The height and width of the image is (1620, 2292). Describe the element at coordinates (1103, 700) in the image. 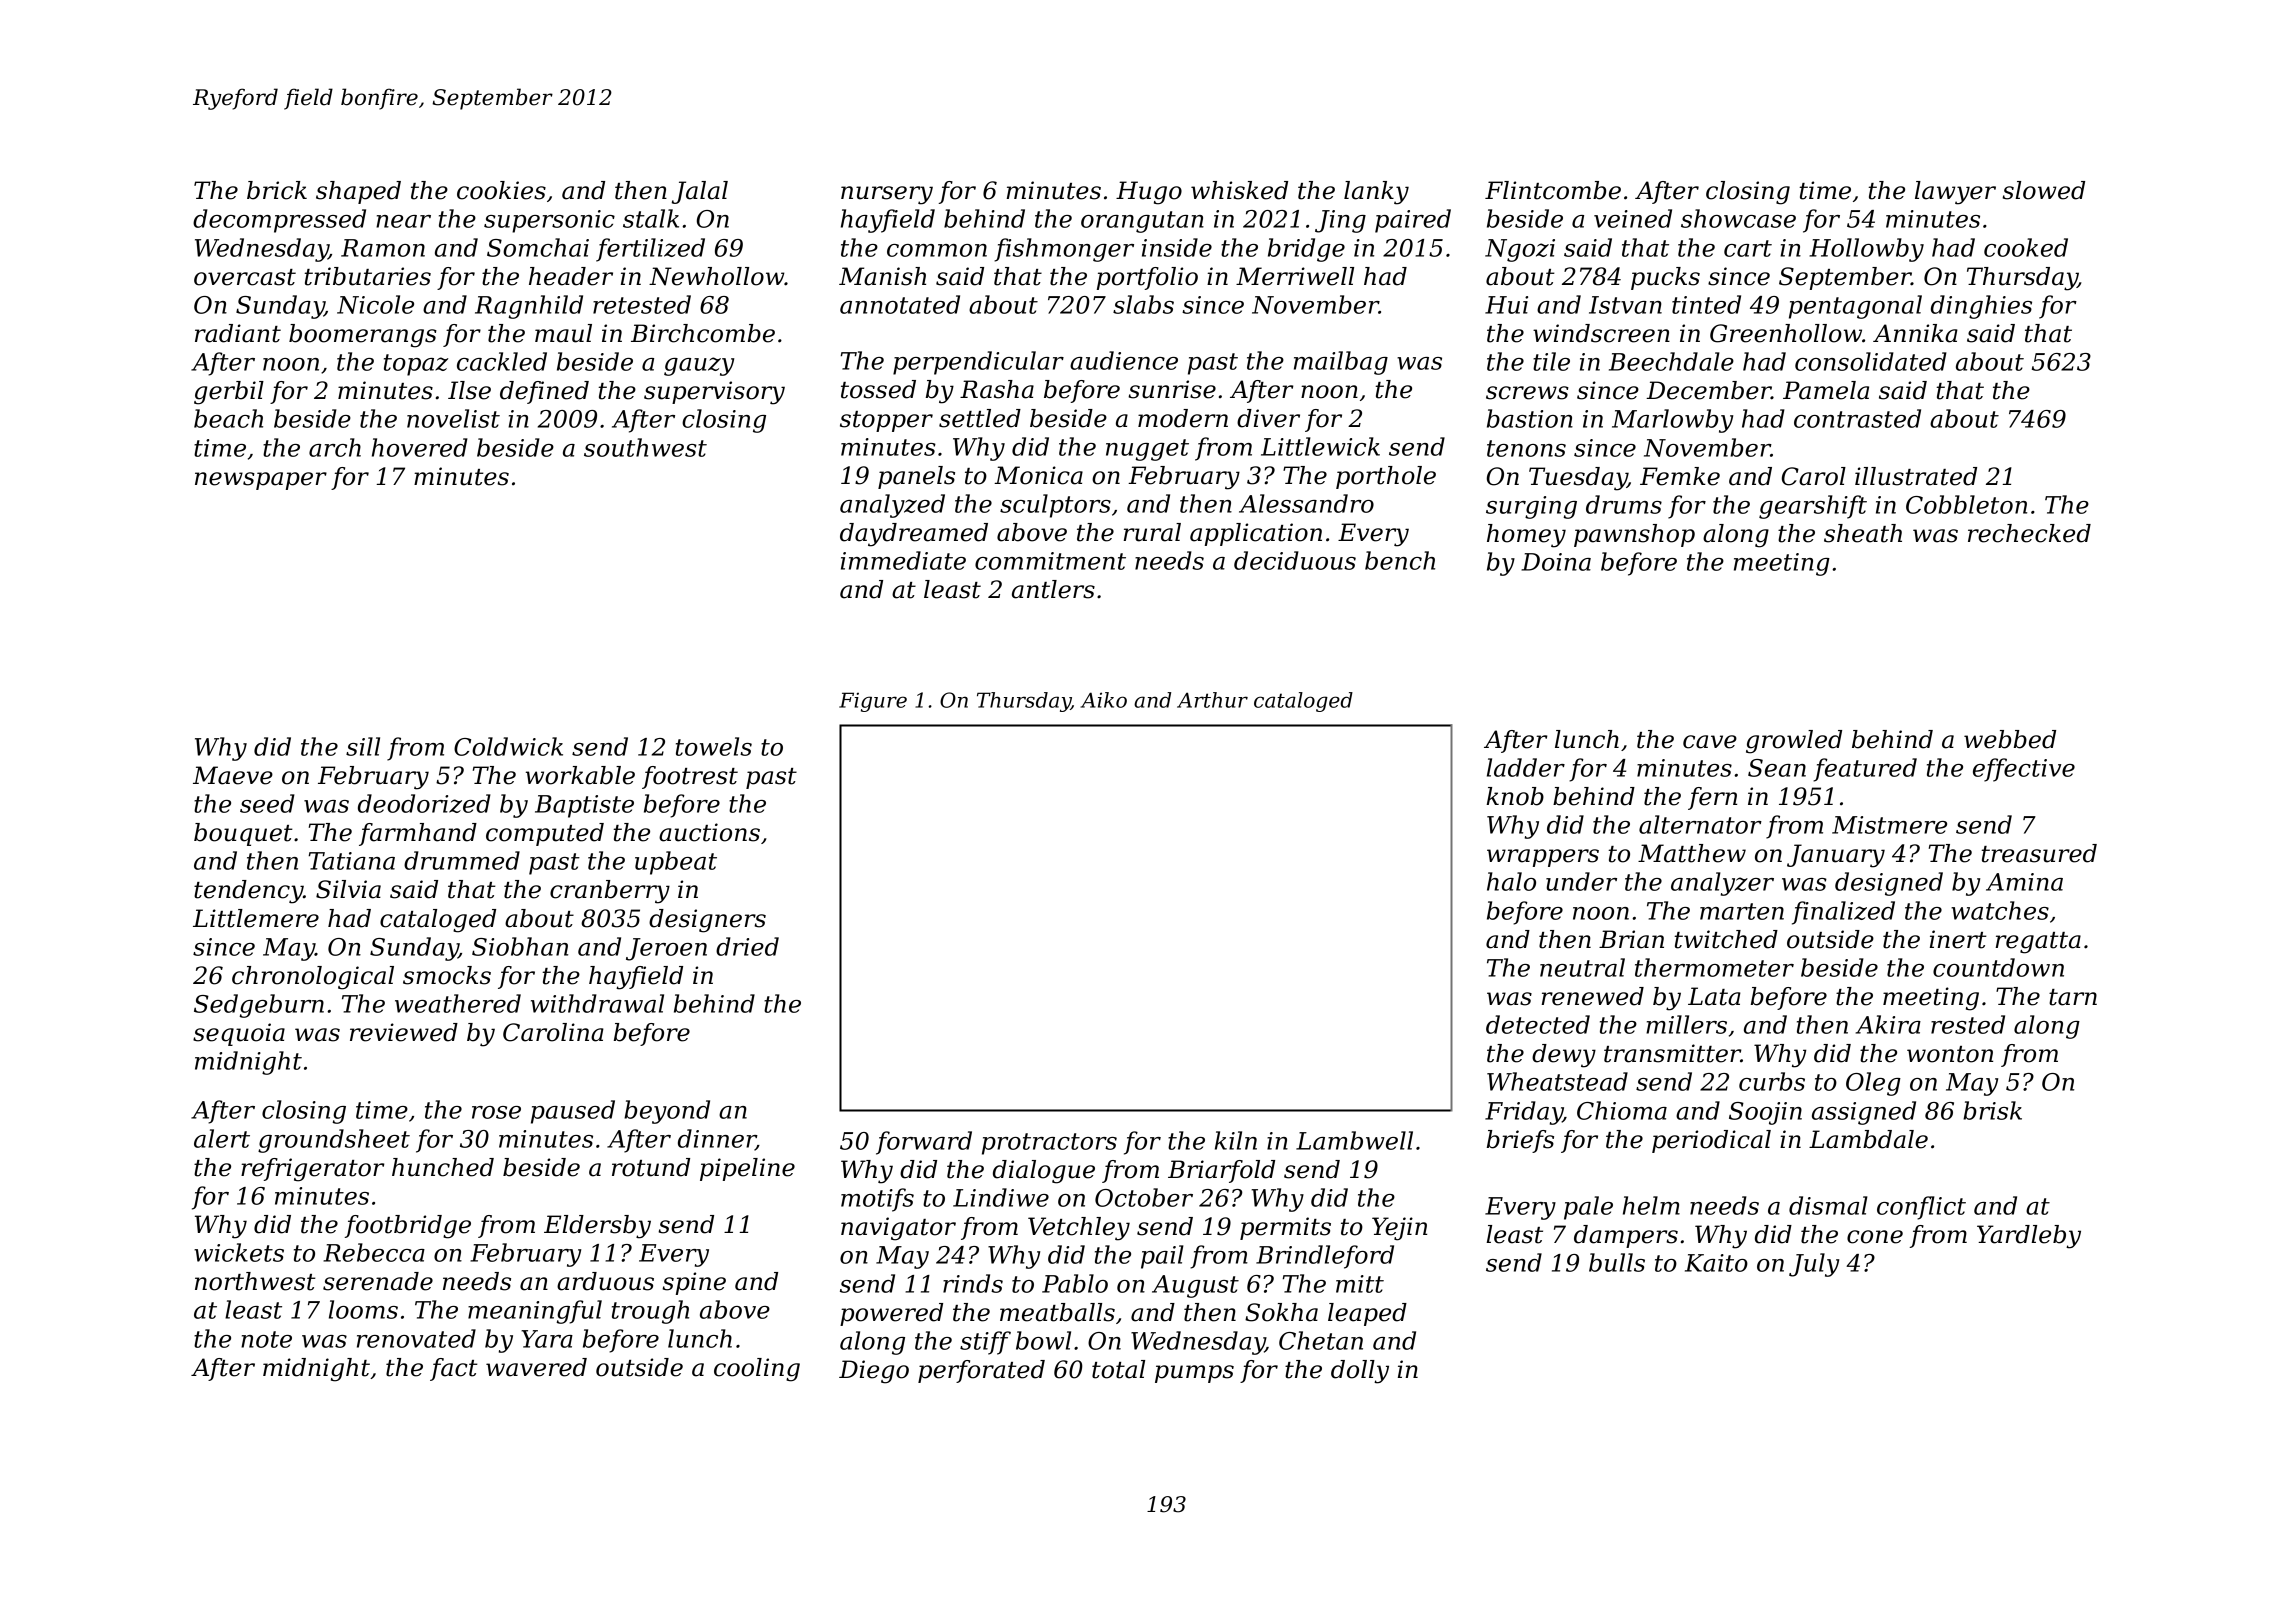

I see `Aiko` at that location.
